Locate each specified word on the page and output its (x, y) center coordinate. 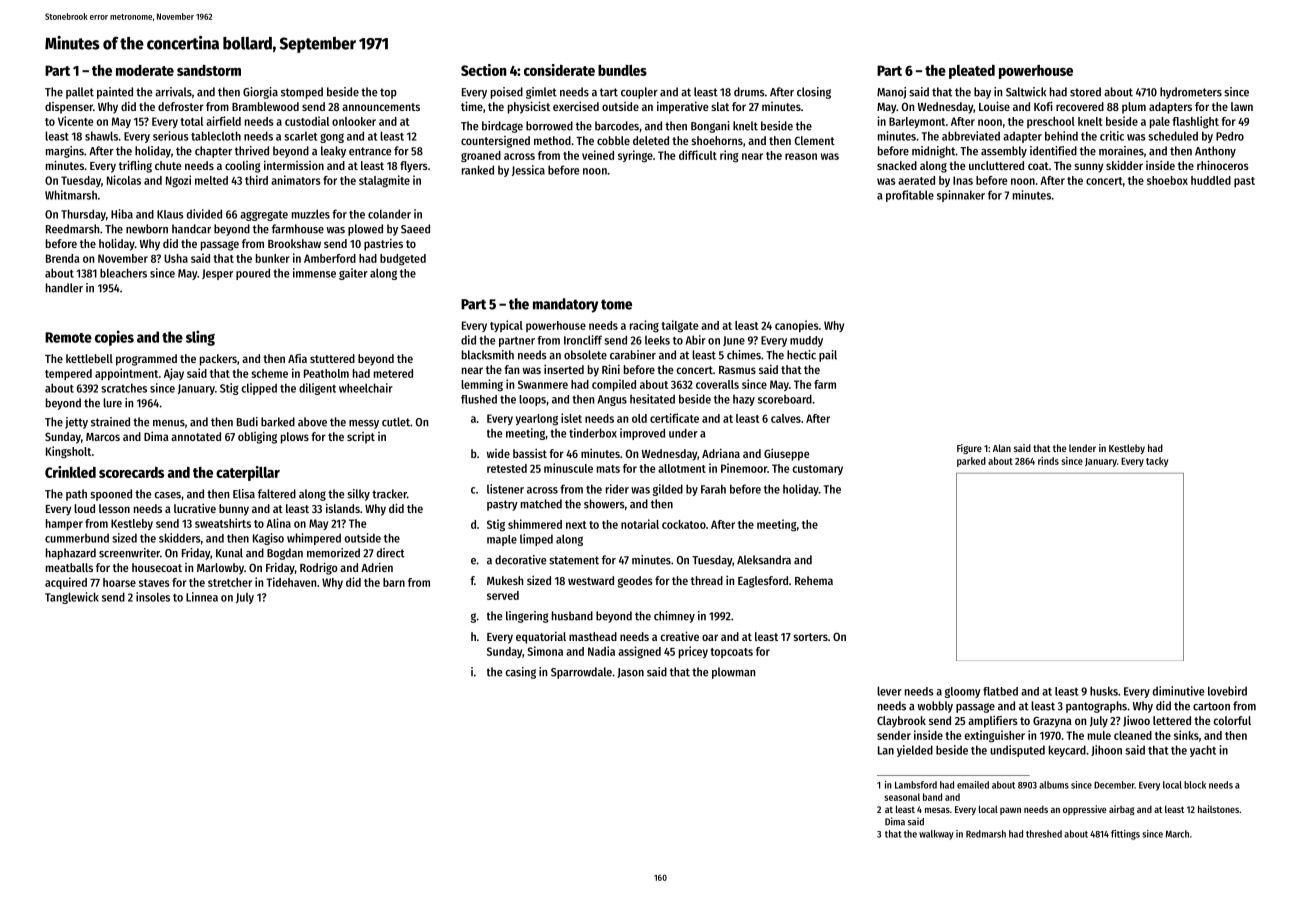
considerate (559, 70)
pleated (972, 72)
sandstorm (209, 70)
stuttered (332, 358)
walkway (936, 835)
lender (1082, 448)
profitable (910, 196)
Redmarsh (986, 834)
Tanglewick (72, 598)
